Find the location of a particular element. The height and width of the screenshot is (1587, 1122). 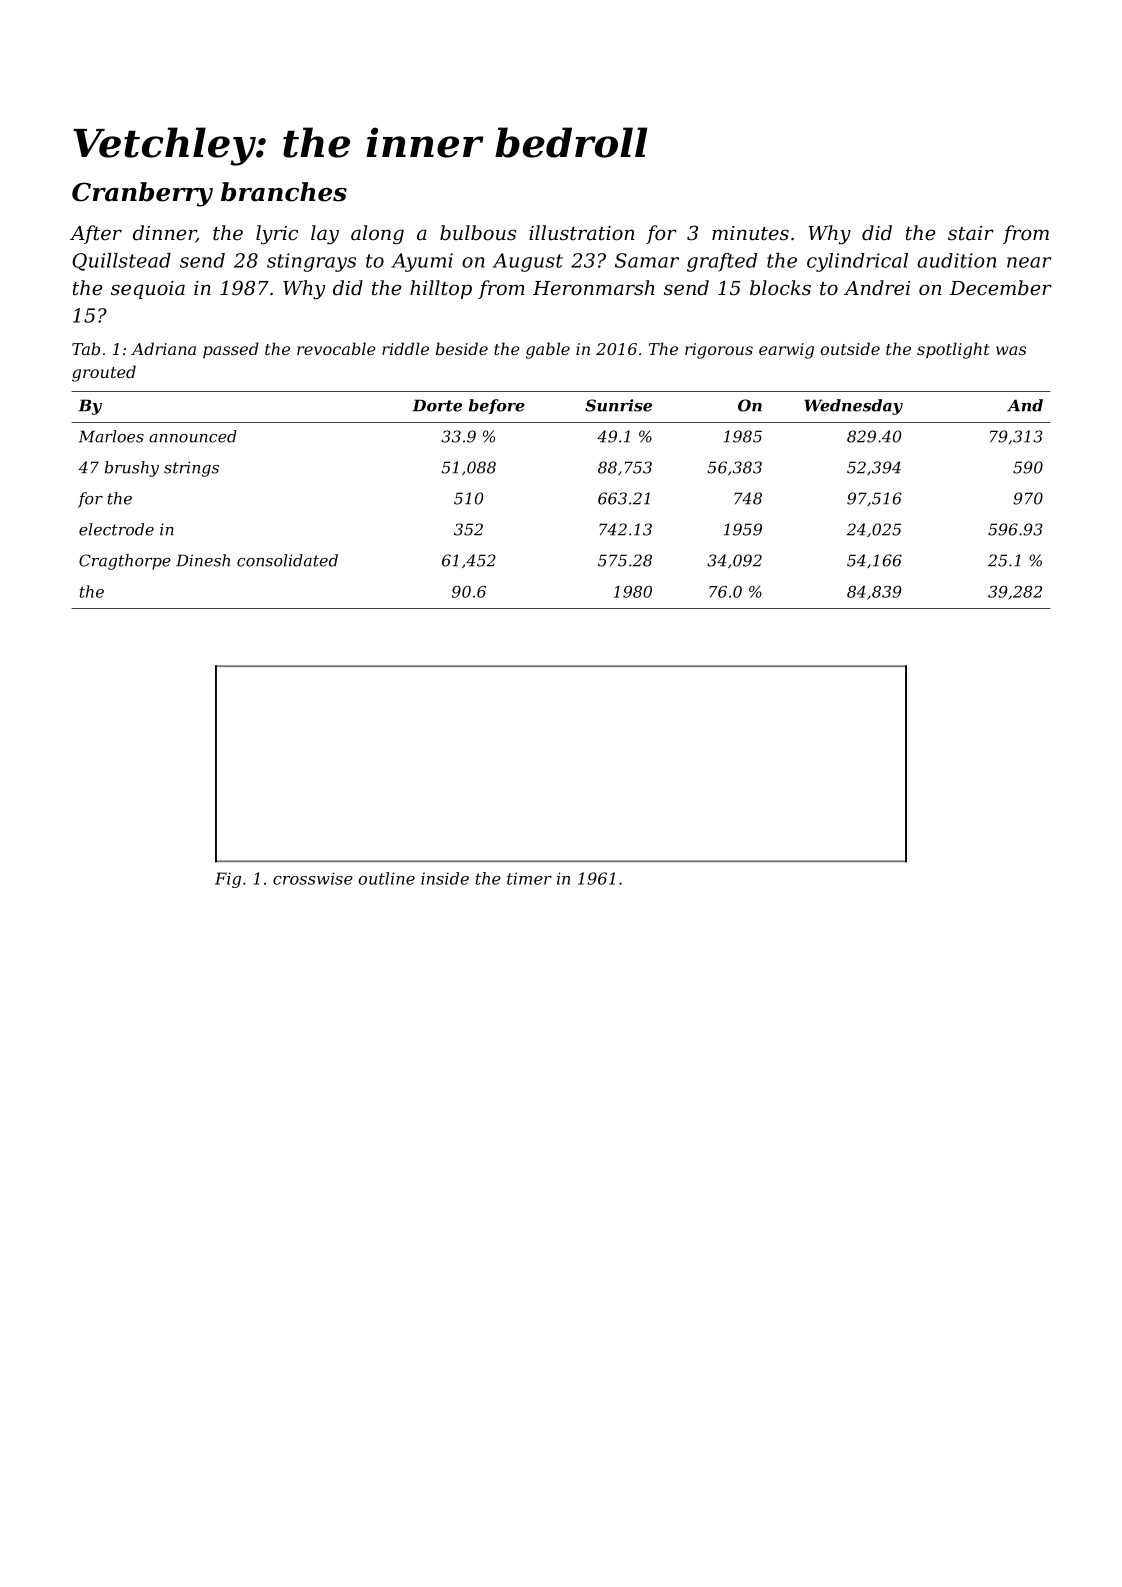

blocks is located at coordinates (780, 288).
